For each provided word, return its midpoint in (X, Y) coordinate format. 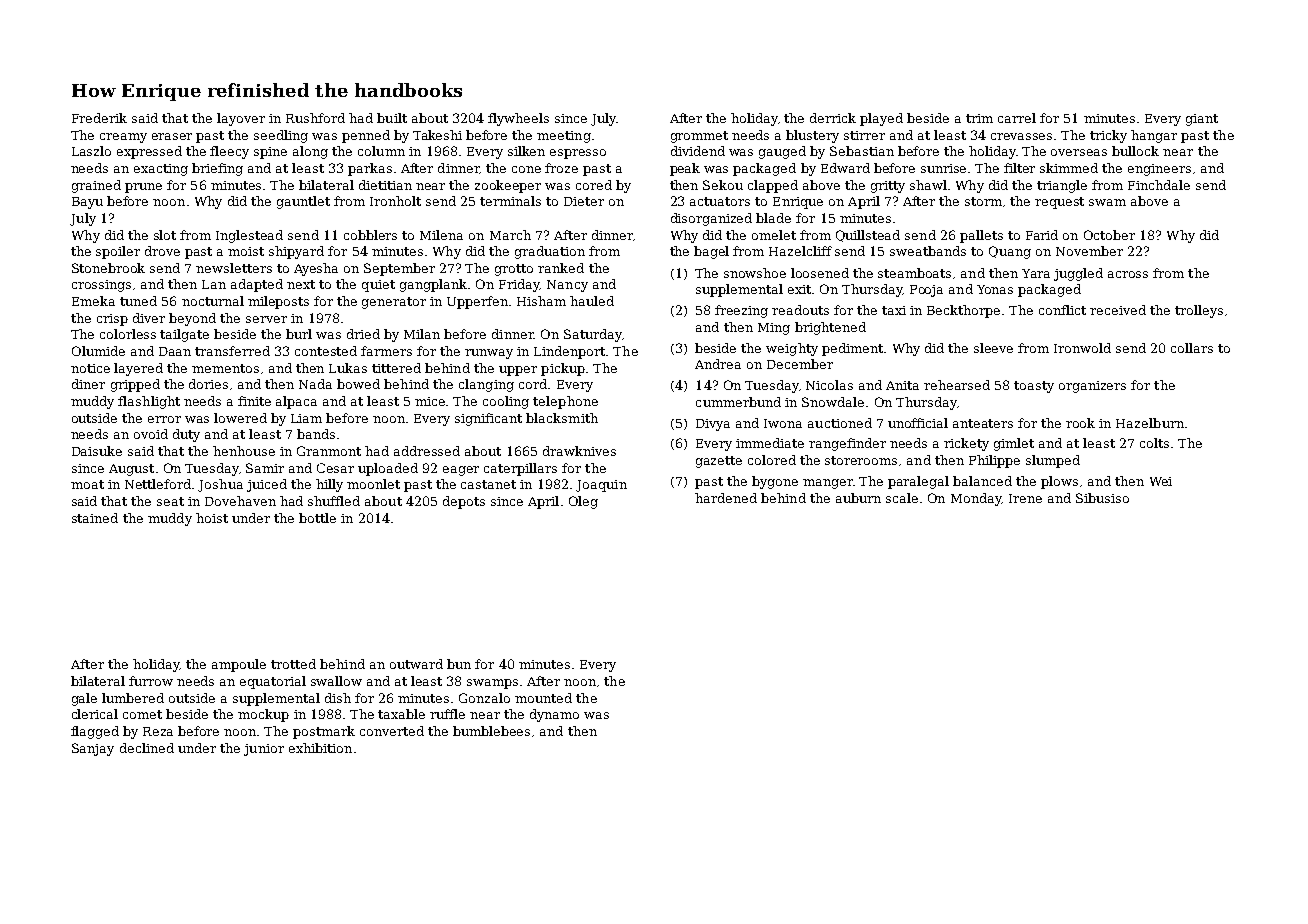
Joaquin (601, 486)
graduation (550, 252)
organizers (1092, 387)
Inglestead (249, 236)
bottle (317, 518)
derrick (833, 118)
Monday (976, 499)
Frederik (99, 118)
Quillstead (868, 236)
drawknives (579, 451)
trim (979, 118)
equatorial (273, 682)
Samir (265, 468)
